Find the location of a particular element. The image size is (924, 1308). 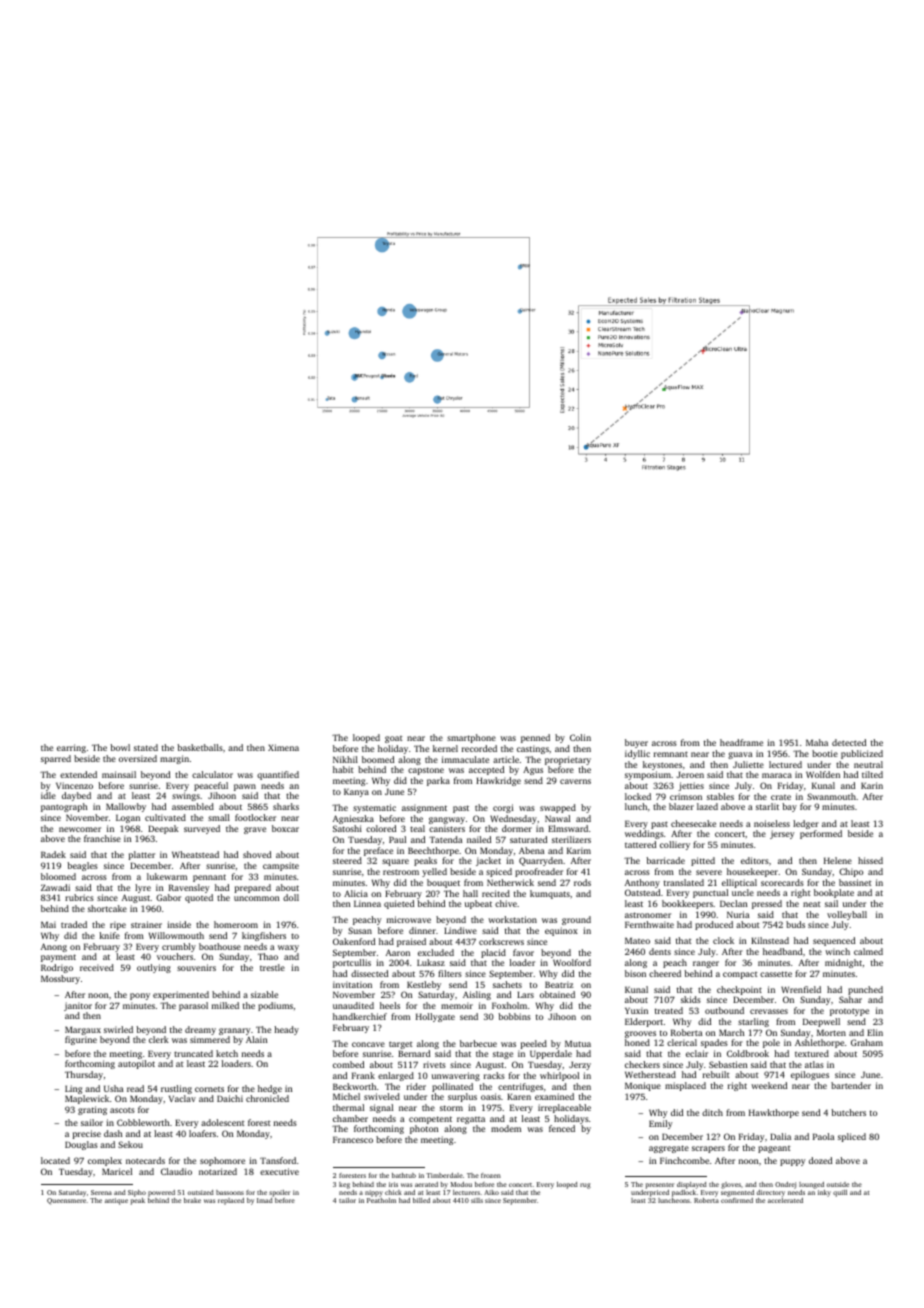

kernel is located at coordinates (445, 748).
